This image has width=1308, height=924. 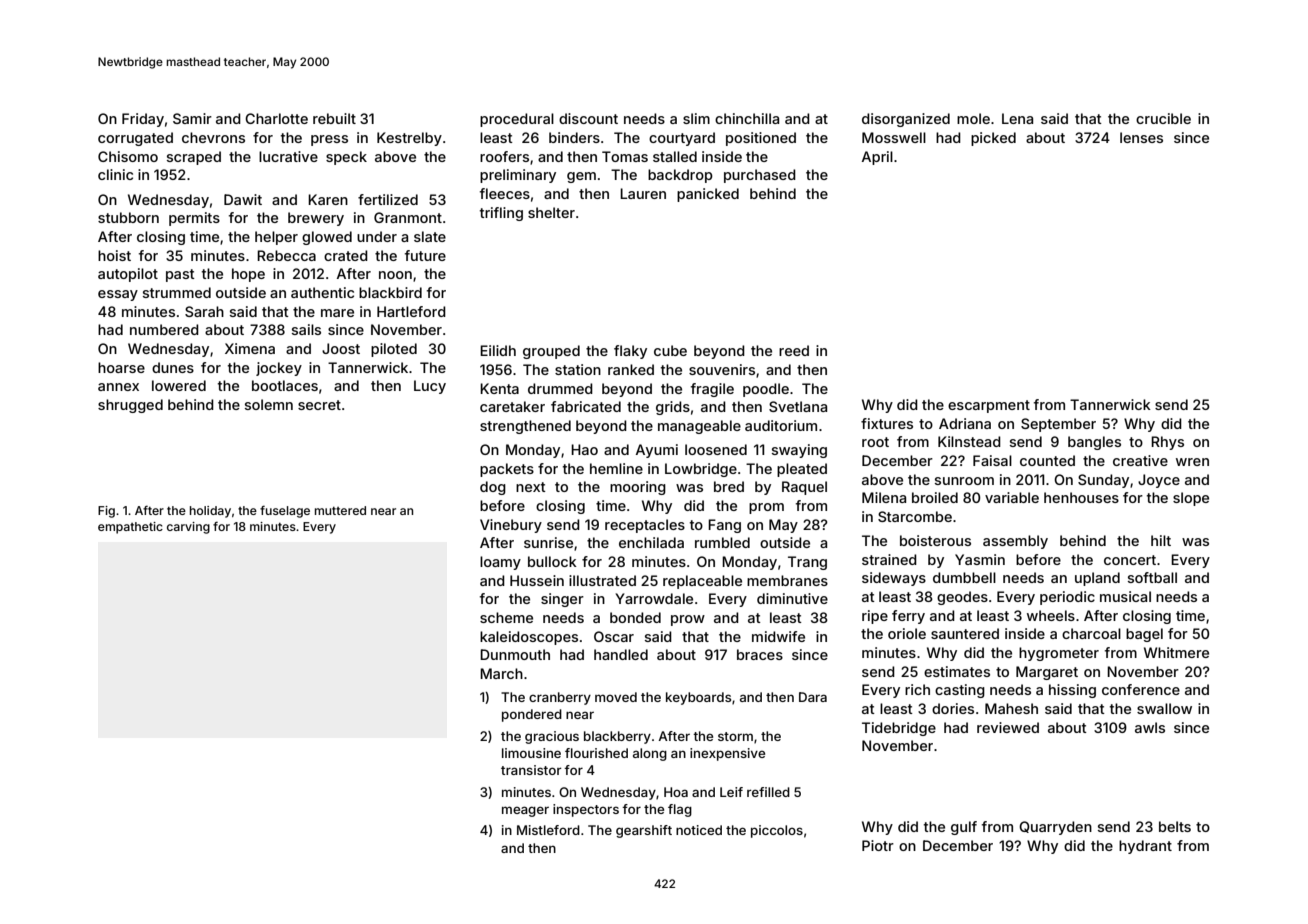 I want to click on reed, so click(x=794, y=350).
